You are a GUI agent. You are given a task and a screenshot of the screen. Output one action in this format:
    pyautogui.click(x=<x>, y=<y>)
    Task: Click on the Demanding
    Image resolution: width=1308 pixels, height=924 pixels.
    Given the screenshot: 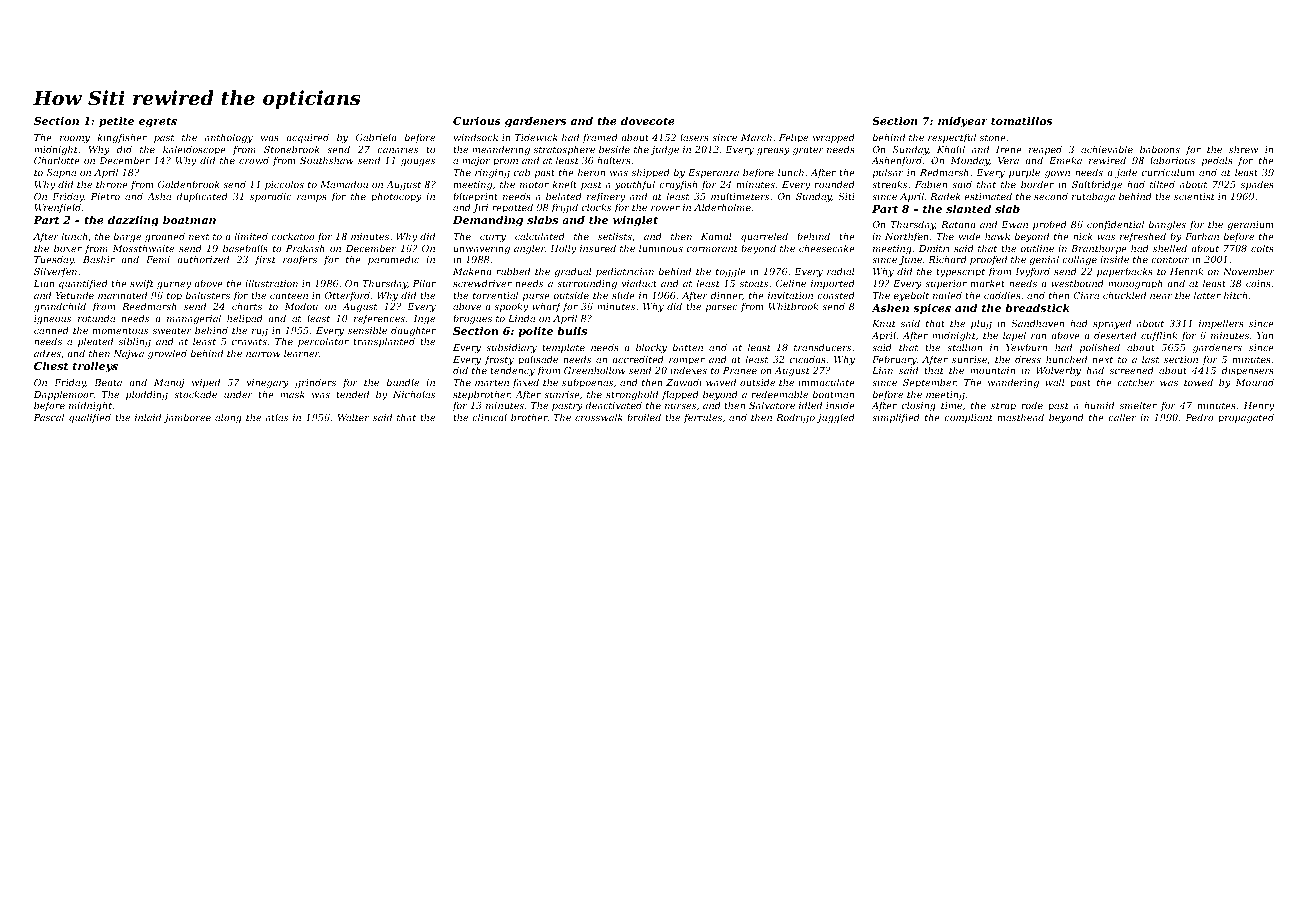 What is the action you would take?
    pyautogui.click(x=488, y=221)
